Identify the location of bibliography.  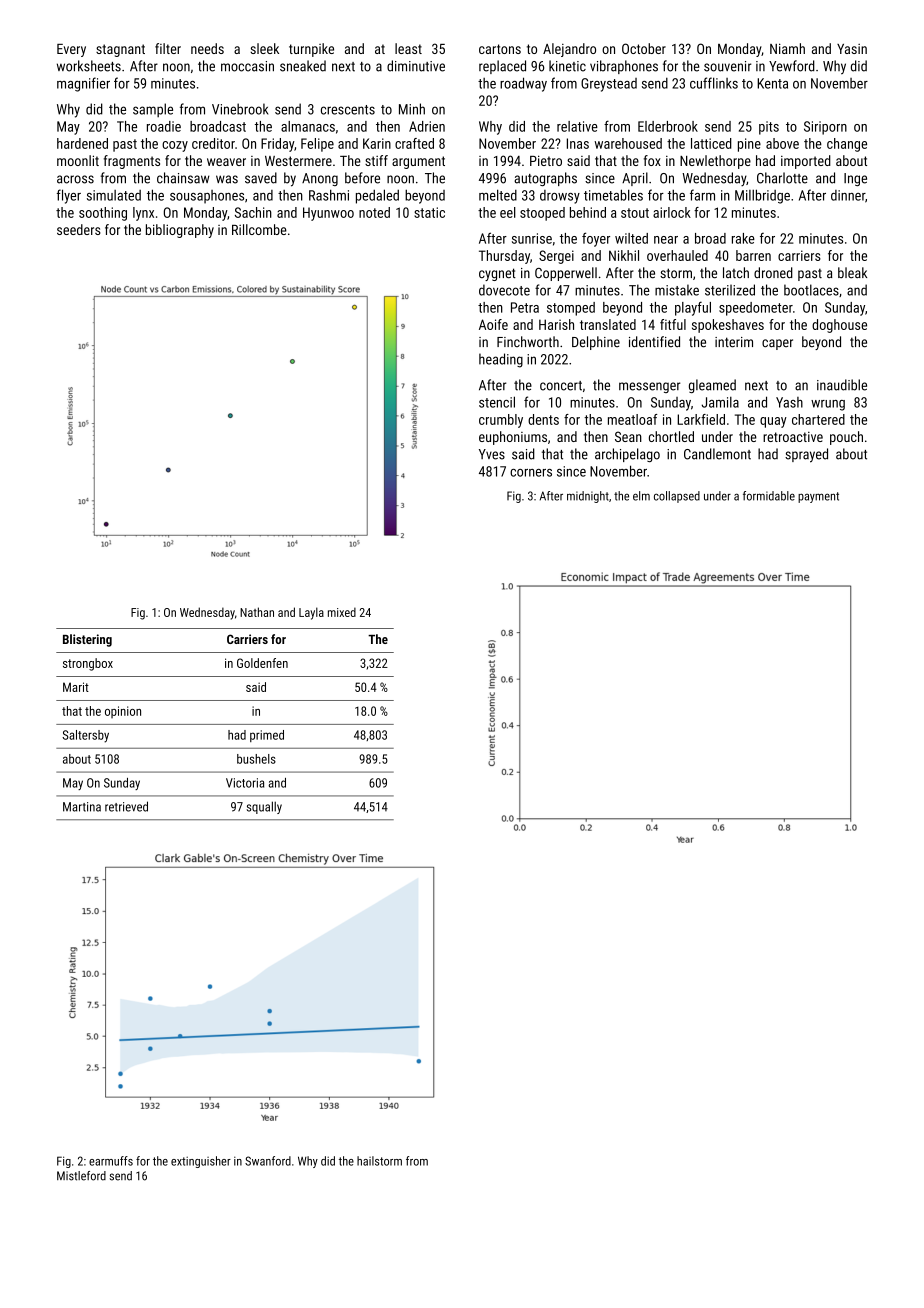
(180, 231).
